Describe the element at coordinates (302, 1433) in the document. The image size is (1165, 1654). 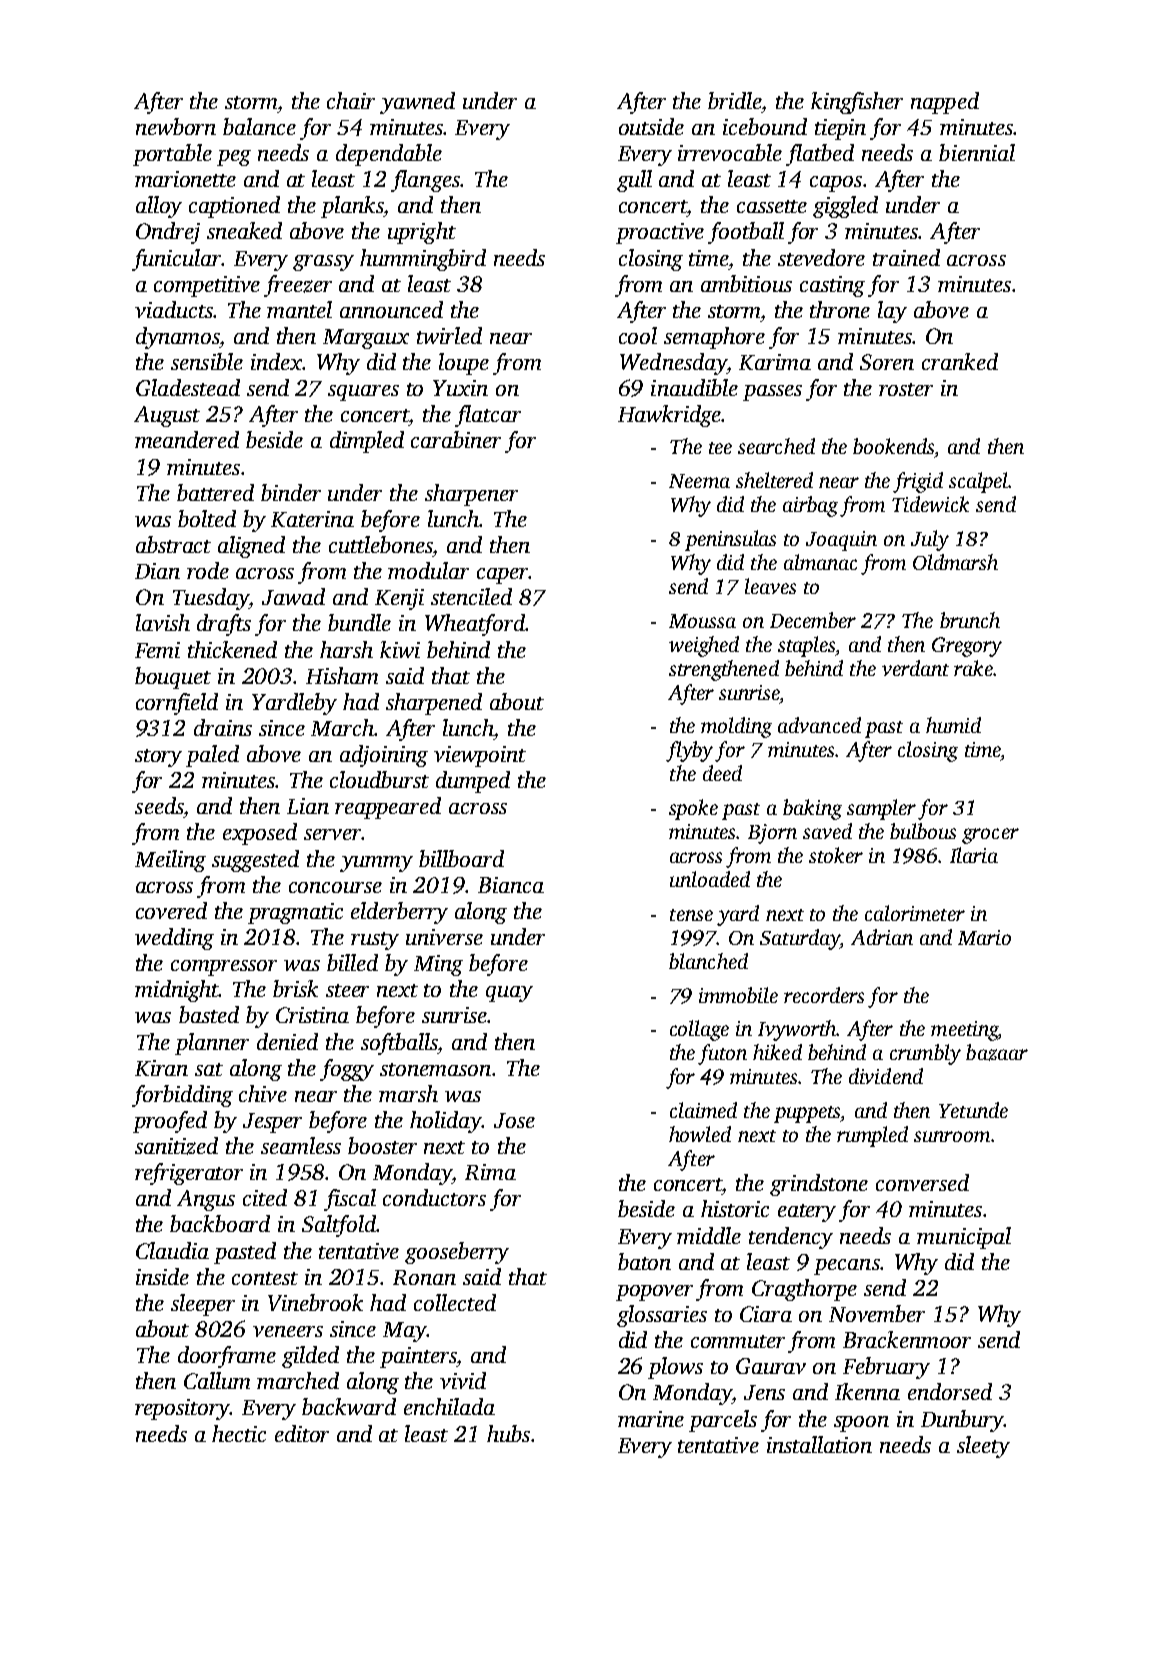
I see `editor` at that location.
